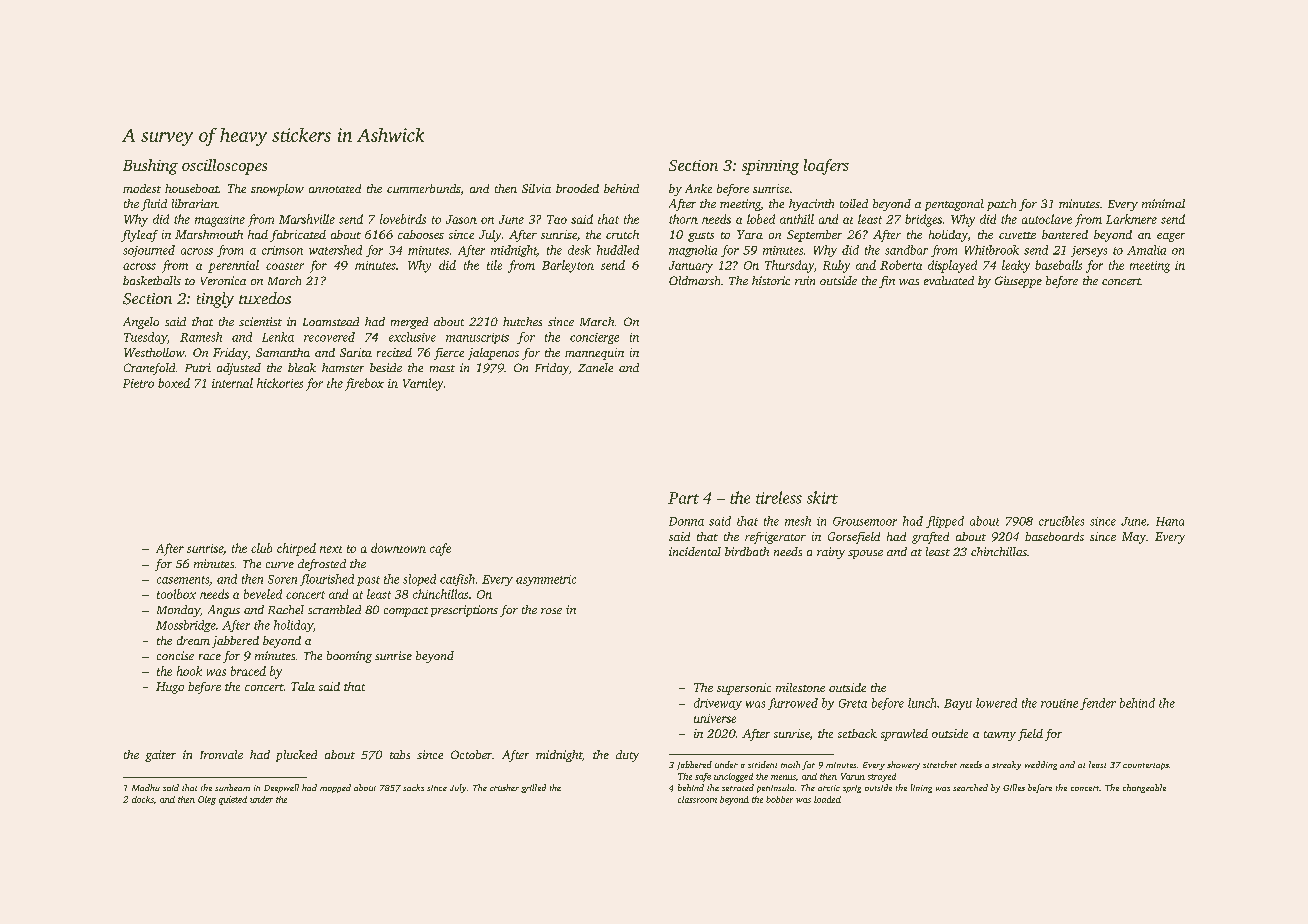 The image size is (1308, 924). I want to click on safe, so click(703, 777).
